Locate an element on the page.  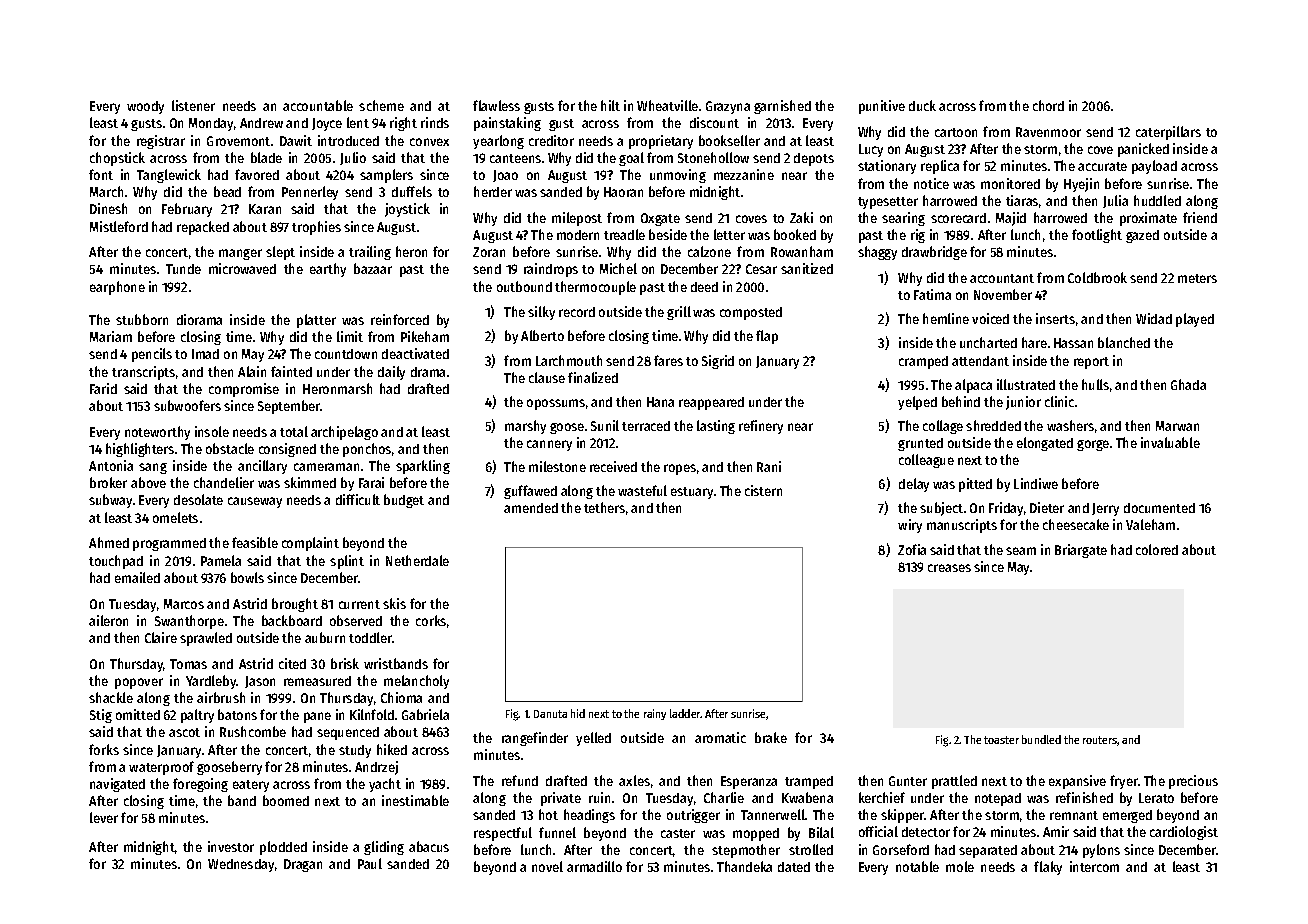
grill is located at coordinates (679, 313).
